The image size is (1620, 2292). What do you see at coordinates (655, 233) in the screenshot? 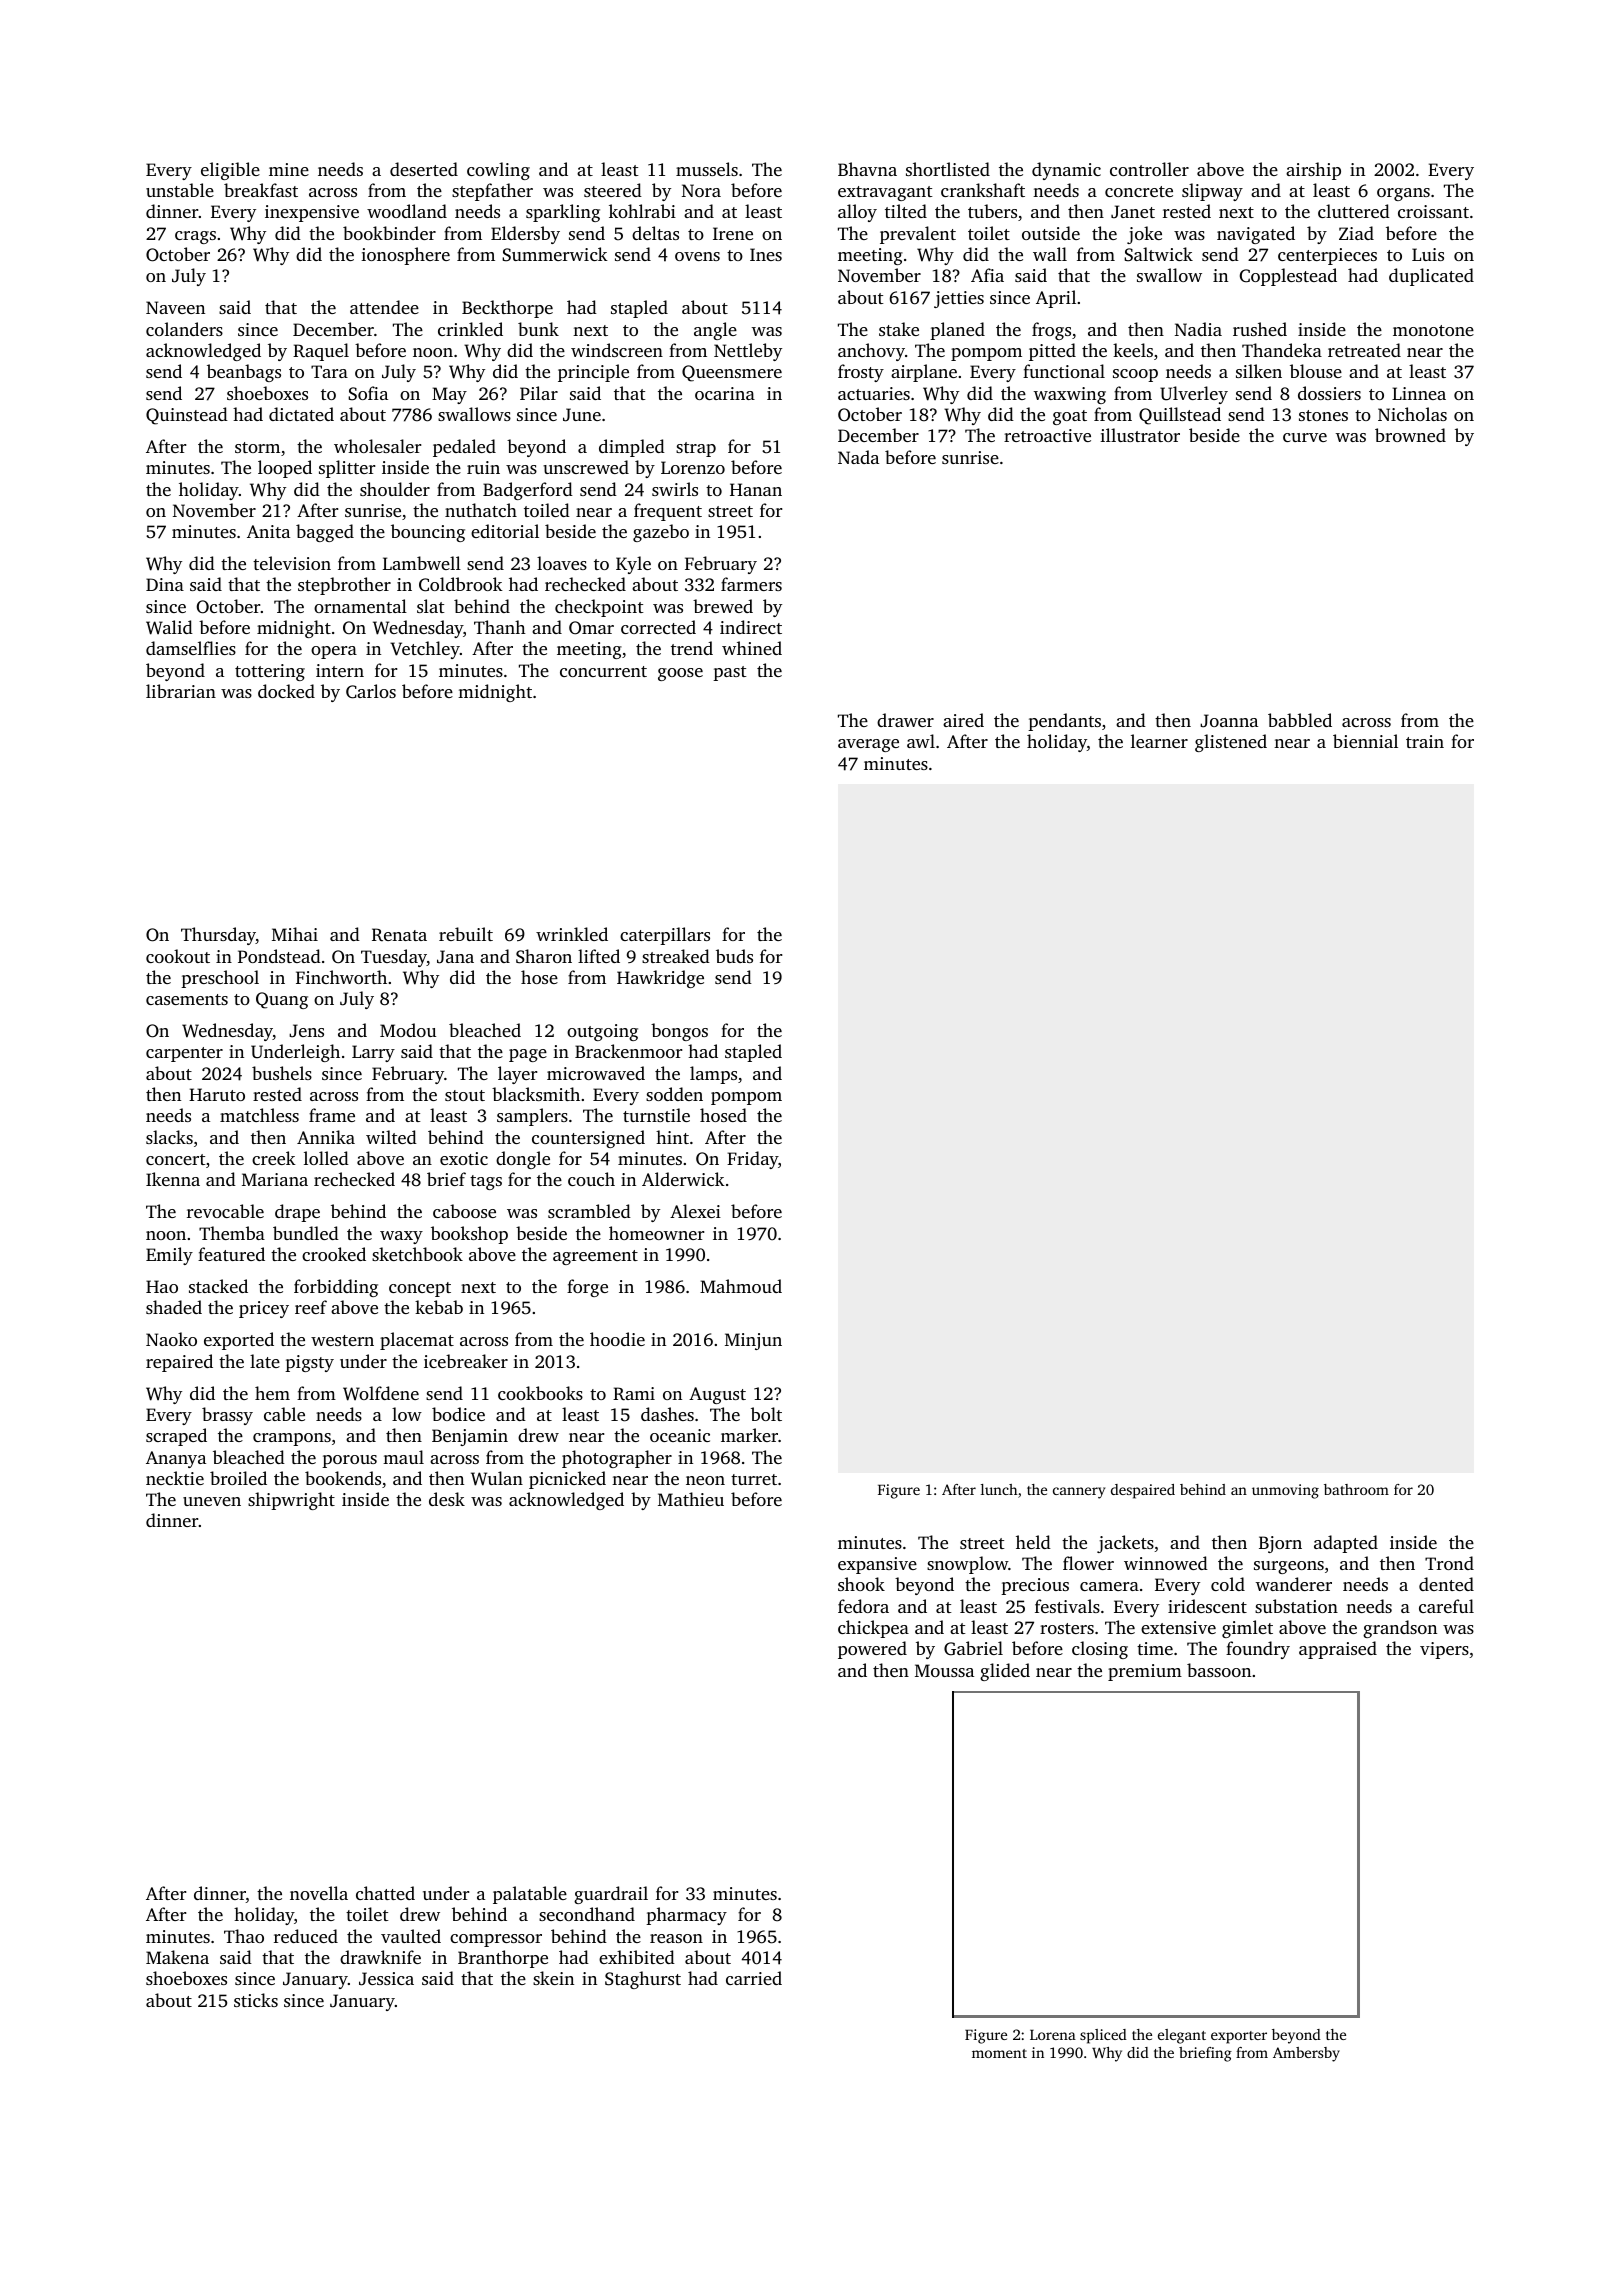
I see `deltas` at bounding box center [655, 233].
